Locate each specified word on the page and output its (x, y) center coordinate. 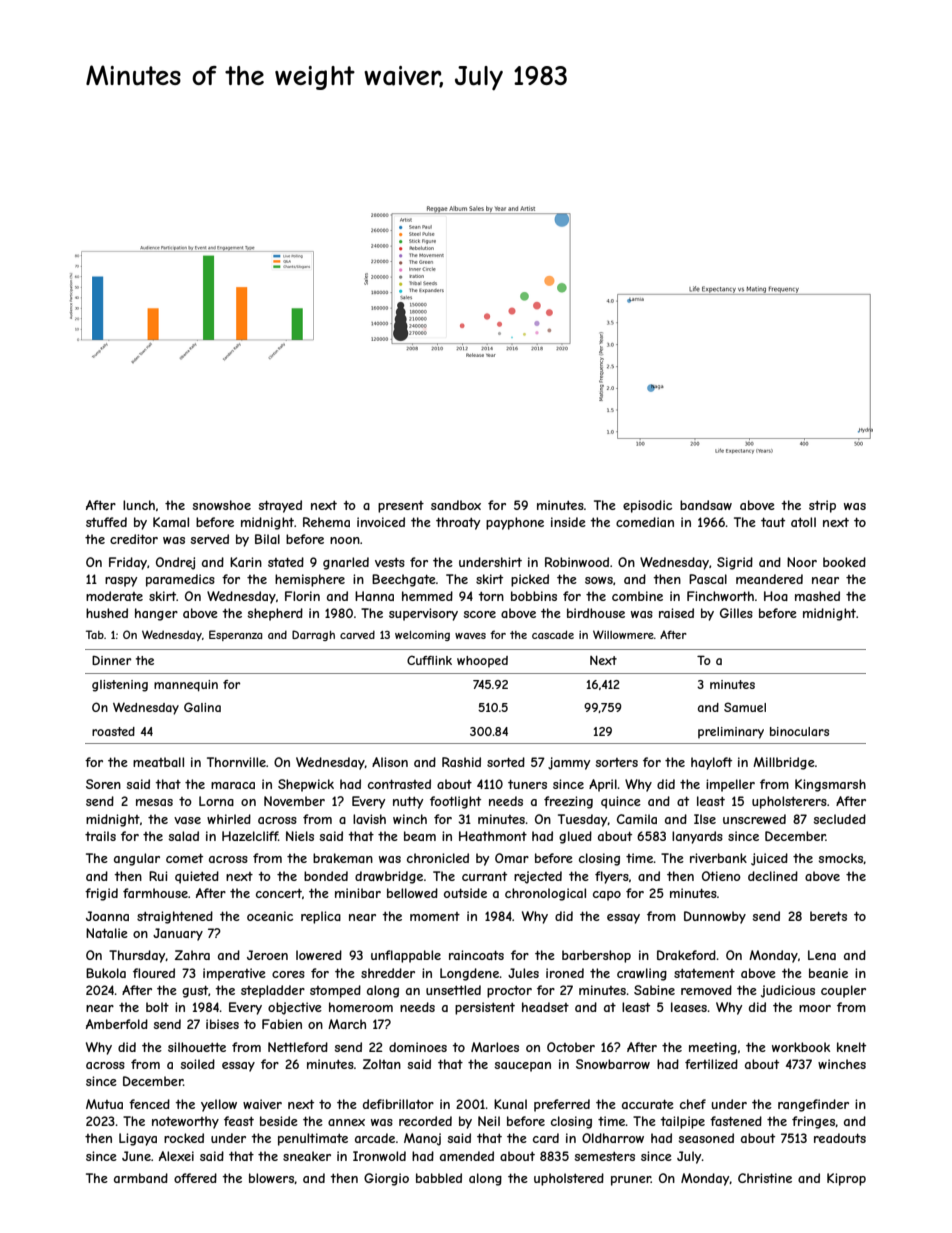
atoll (803, 522)
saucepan (522, 1067)
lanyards (697, 837)
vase (187, 820)
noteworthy (185, 1122)
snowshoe (221, 505)
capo (607, 896)
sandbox (456, 505)
